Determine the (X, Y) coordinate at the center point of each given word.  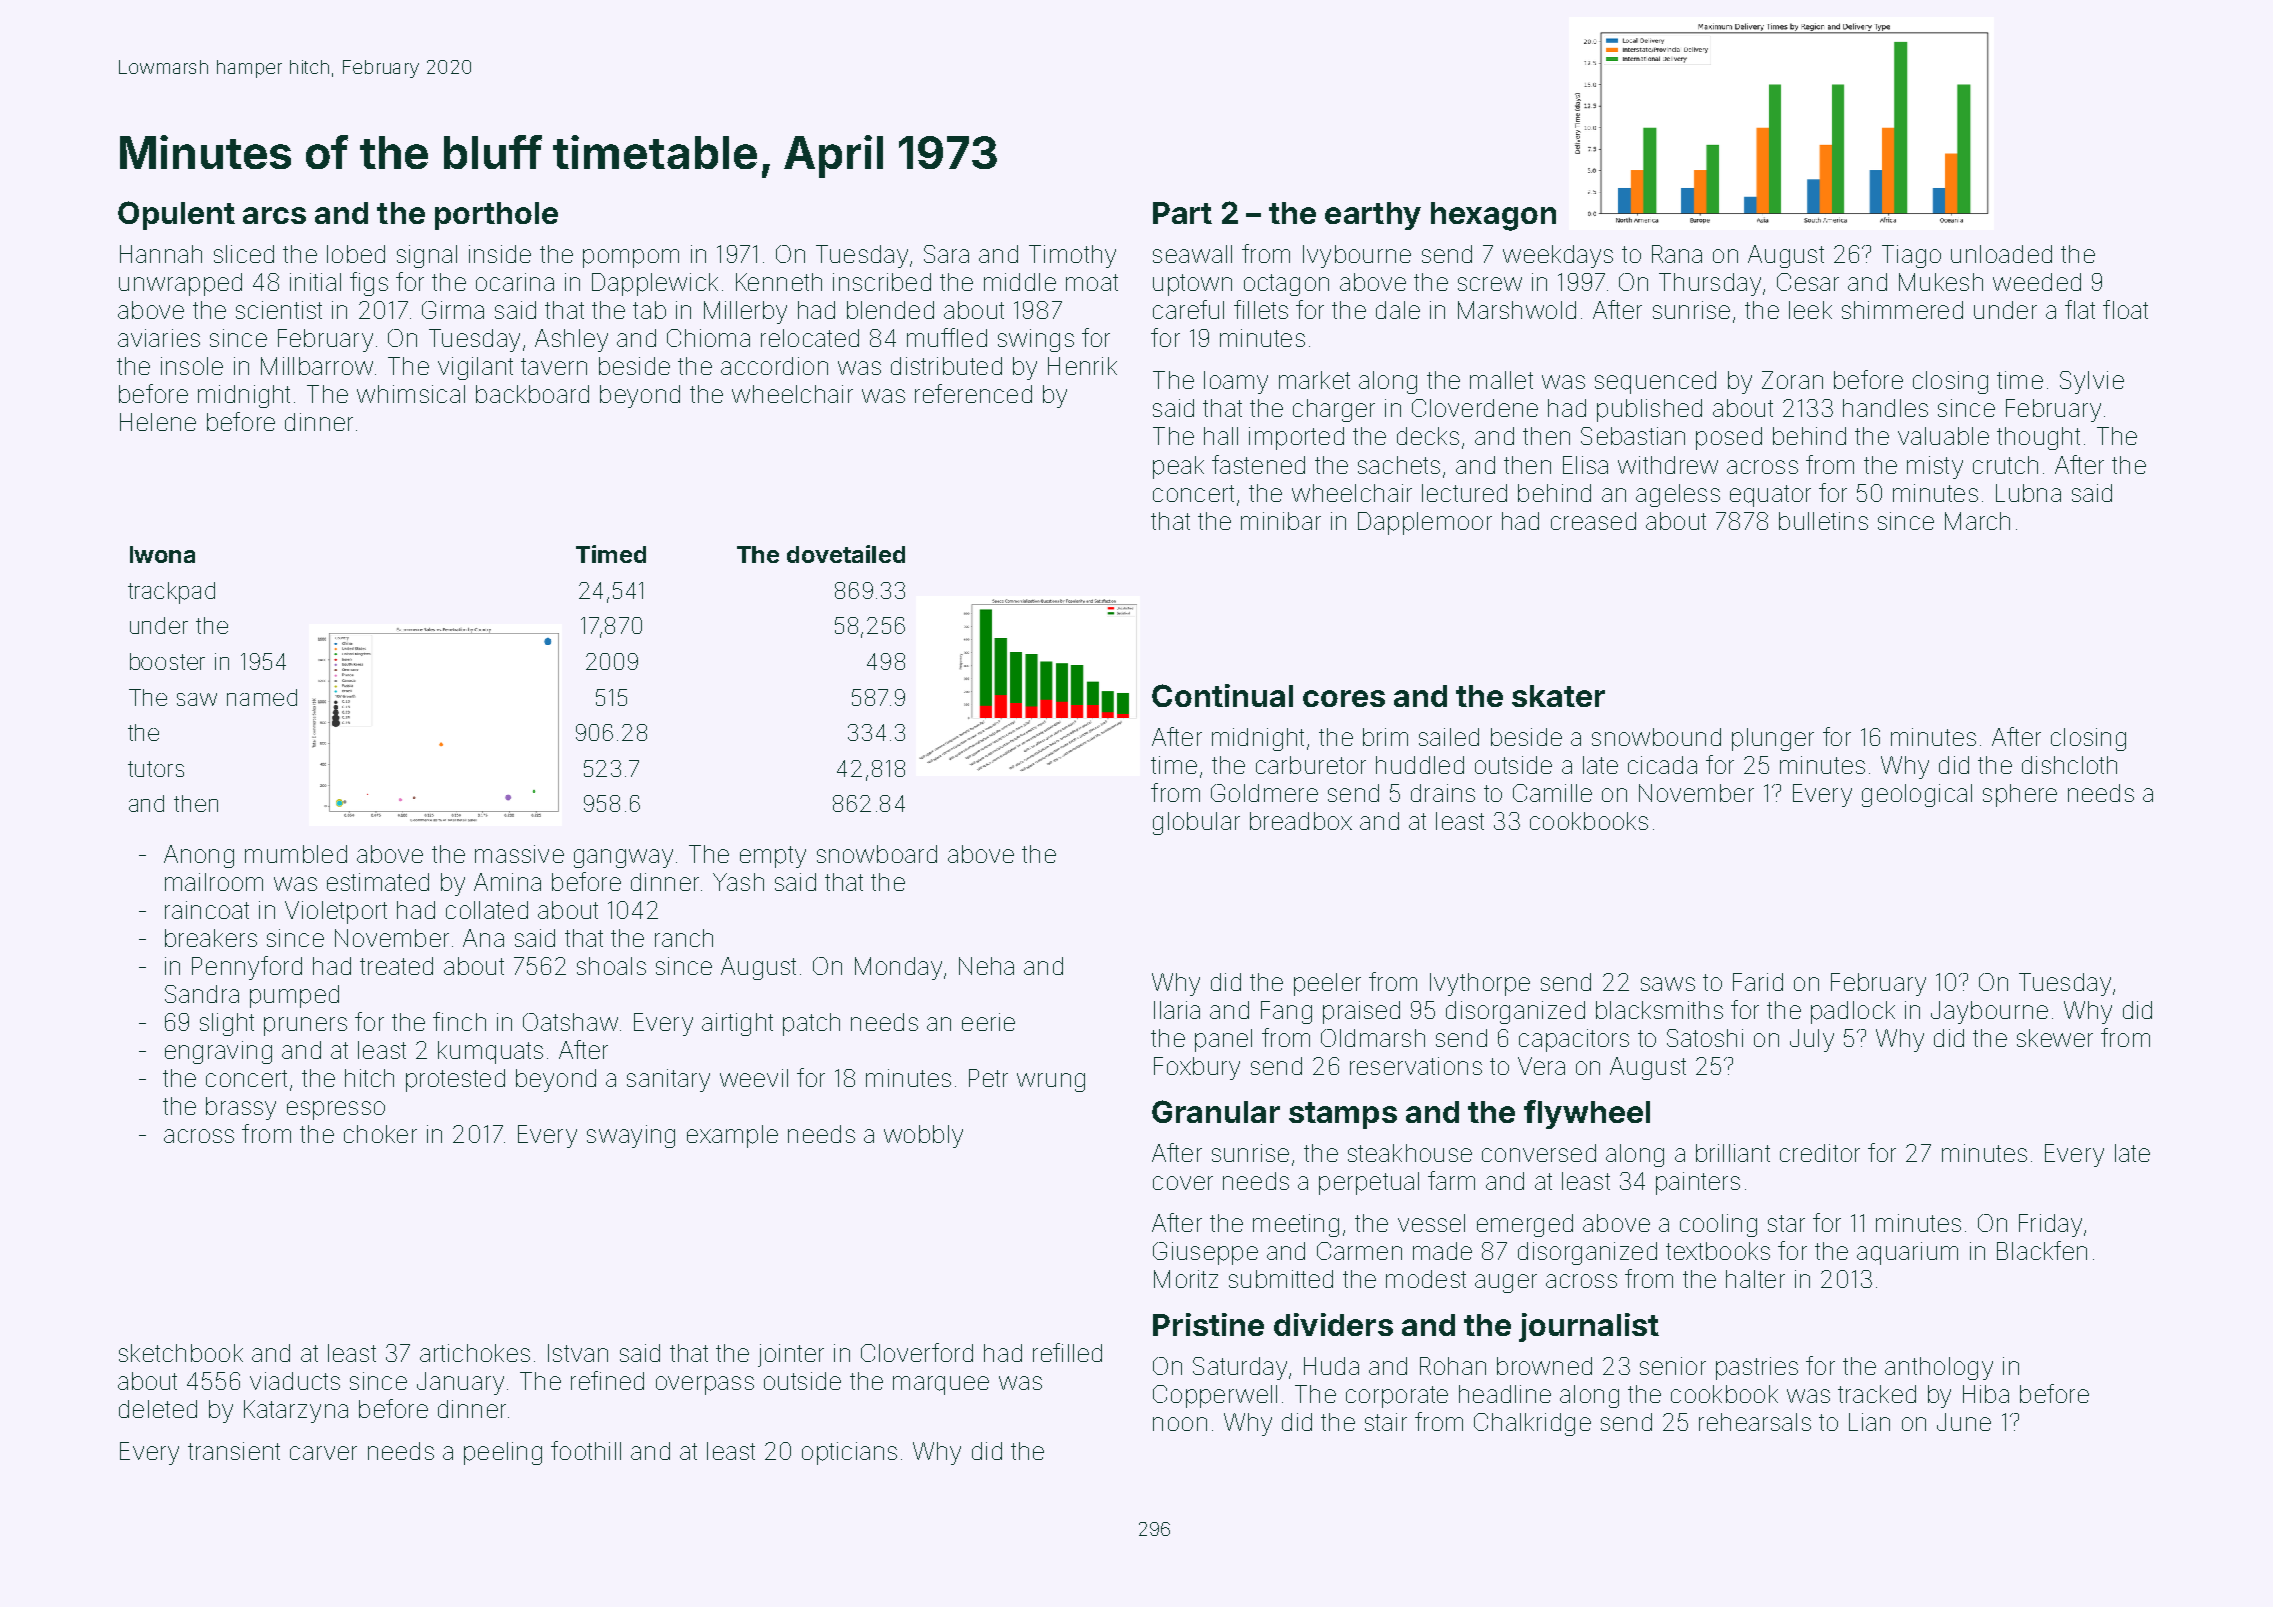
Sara (946, 254)
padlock (1853, 1012)
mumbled (296, 854)
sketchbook (181, 1353)
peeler (1327, 984)
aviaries (159, 338)
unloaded (2001, 254)
